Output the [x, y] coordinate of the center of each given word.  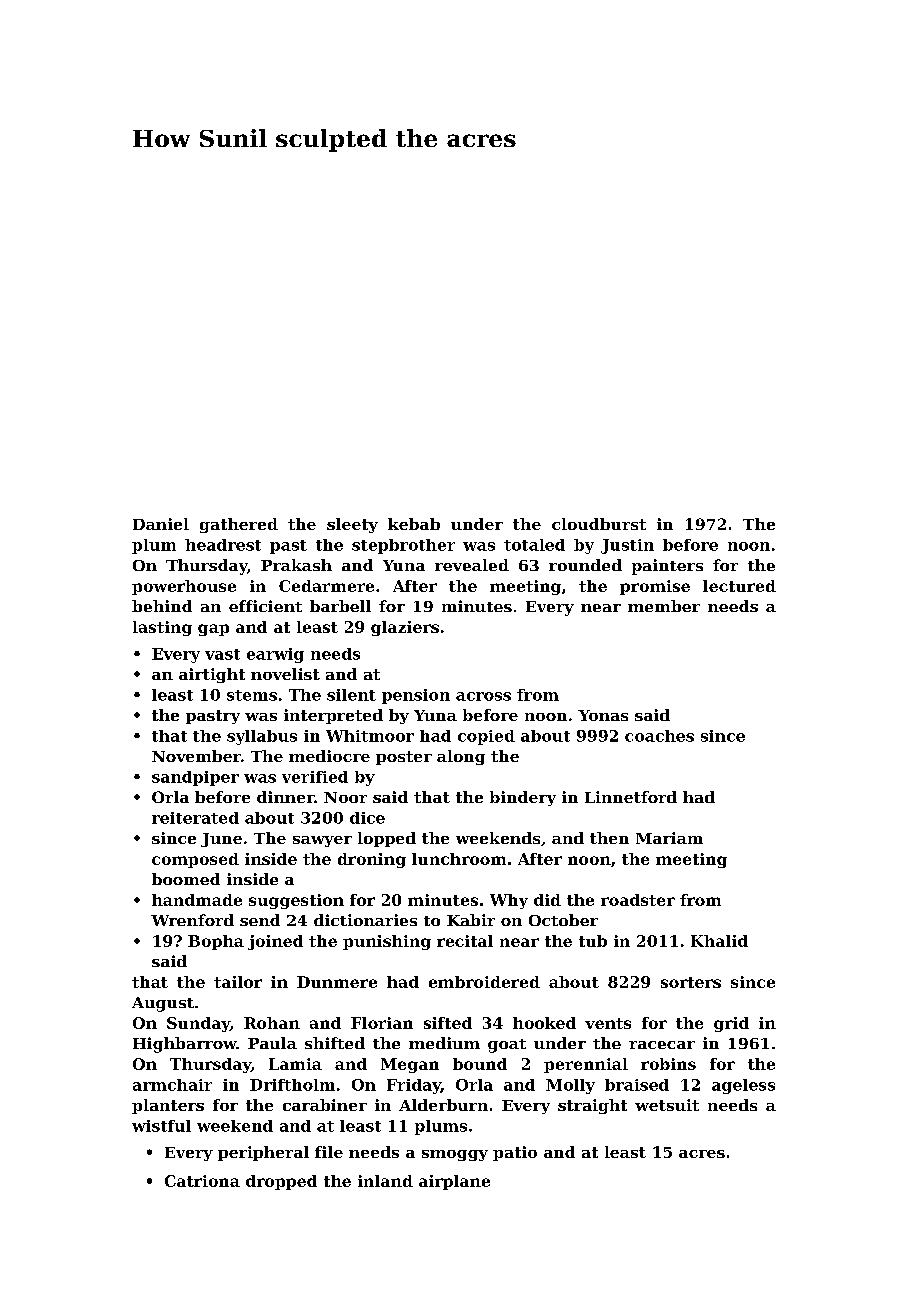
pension [416, 696]
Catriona [202, 1181]
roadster [638, 900]
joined [275, 942]
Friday [414, 1086]
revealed [472, 565]
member [664, 606]
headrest [223, 545]
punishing [387, 942]
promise [655, 587]
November [196, 756]
